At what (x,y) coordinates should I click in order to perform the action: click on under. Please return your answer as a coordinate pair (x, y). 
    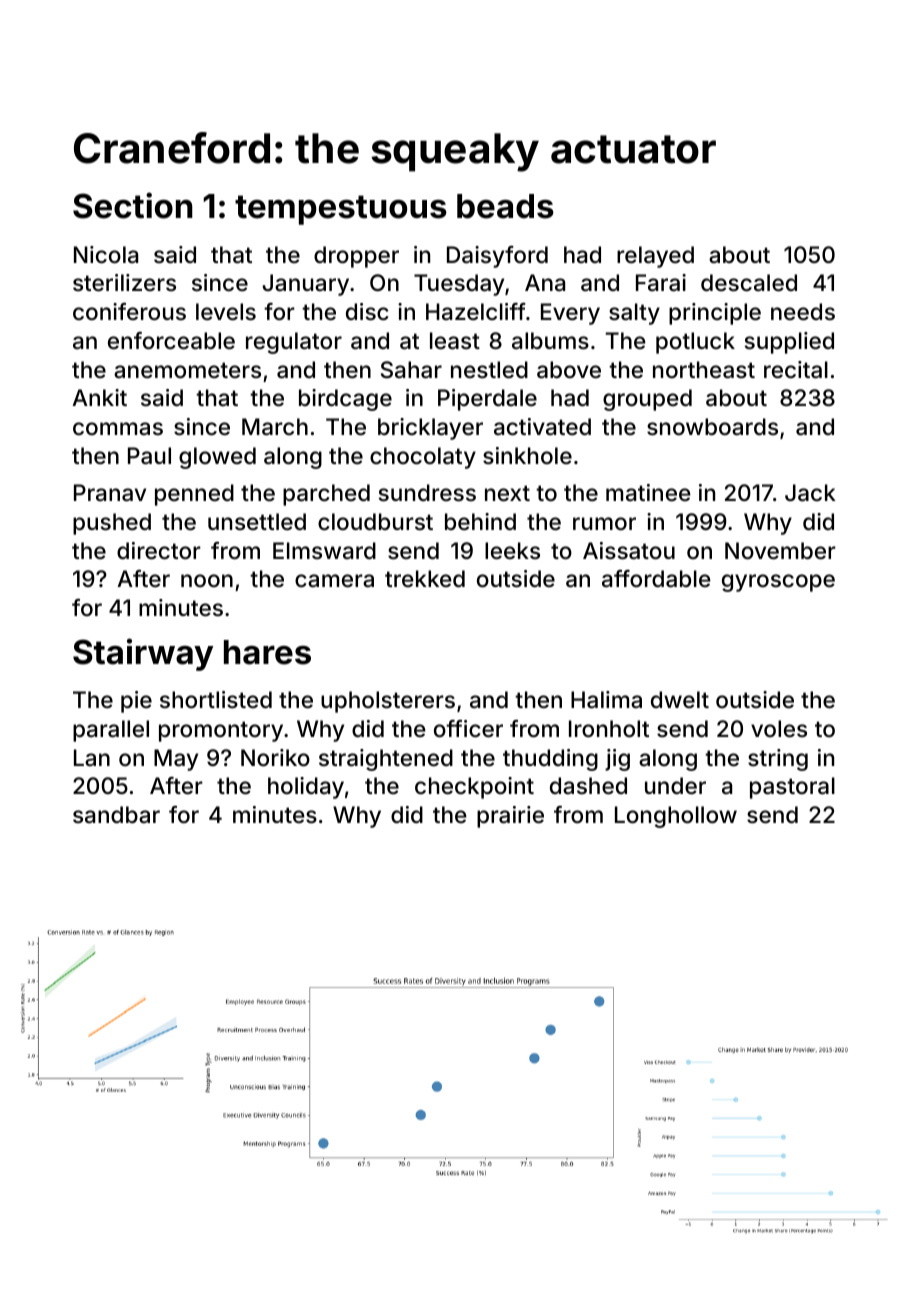
    Looking at the image, I should click on (675, 786).
